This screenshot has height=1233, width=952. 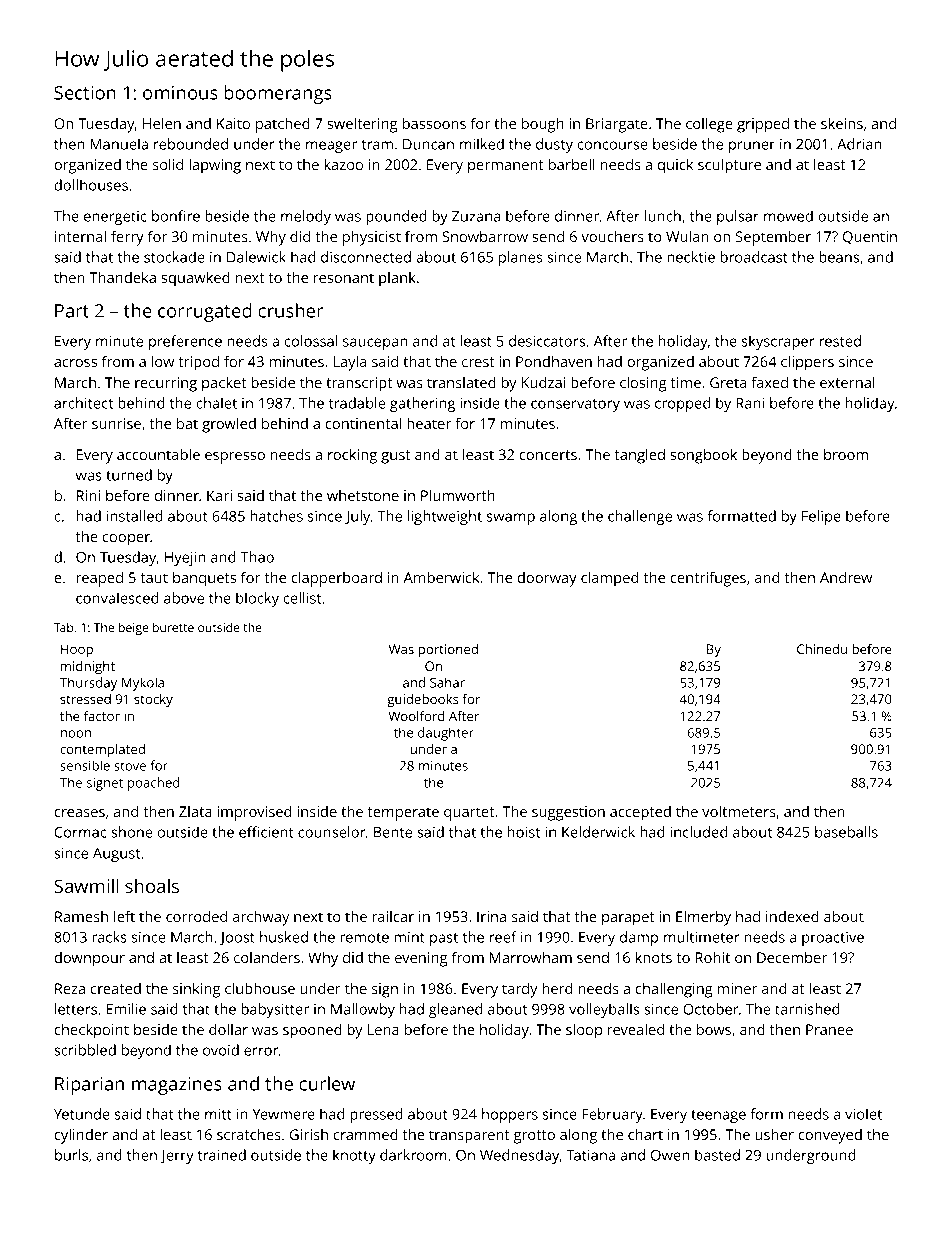 I want to click on centrifuges, so click(x=708, y=579).
